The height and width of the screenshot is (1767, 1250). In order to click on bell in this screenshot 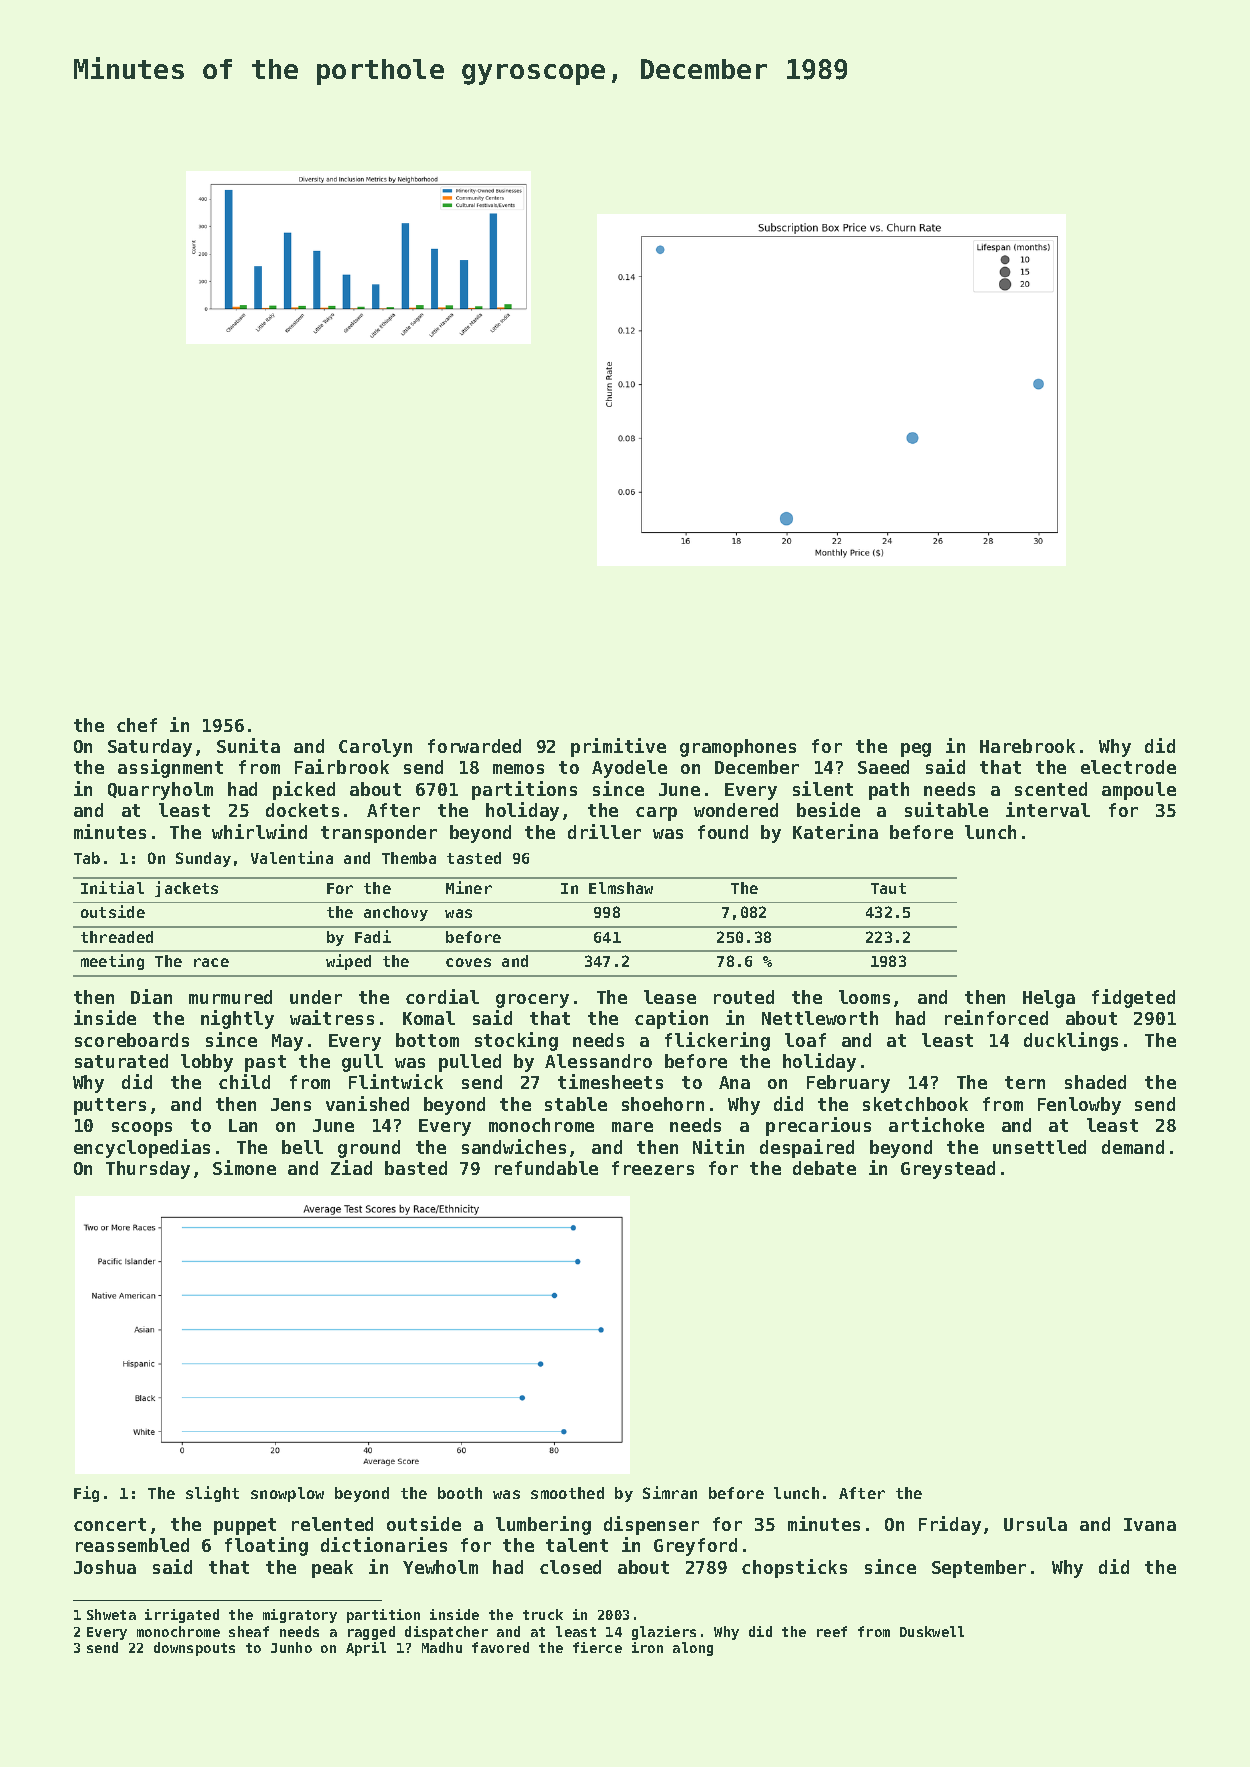, I will do `click(302, 1147)`.
